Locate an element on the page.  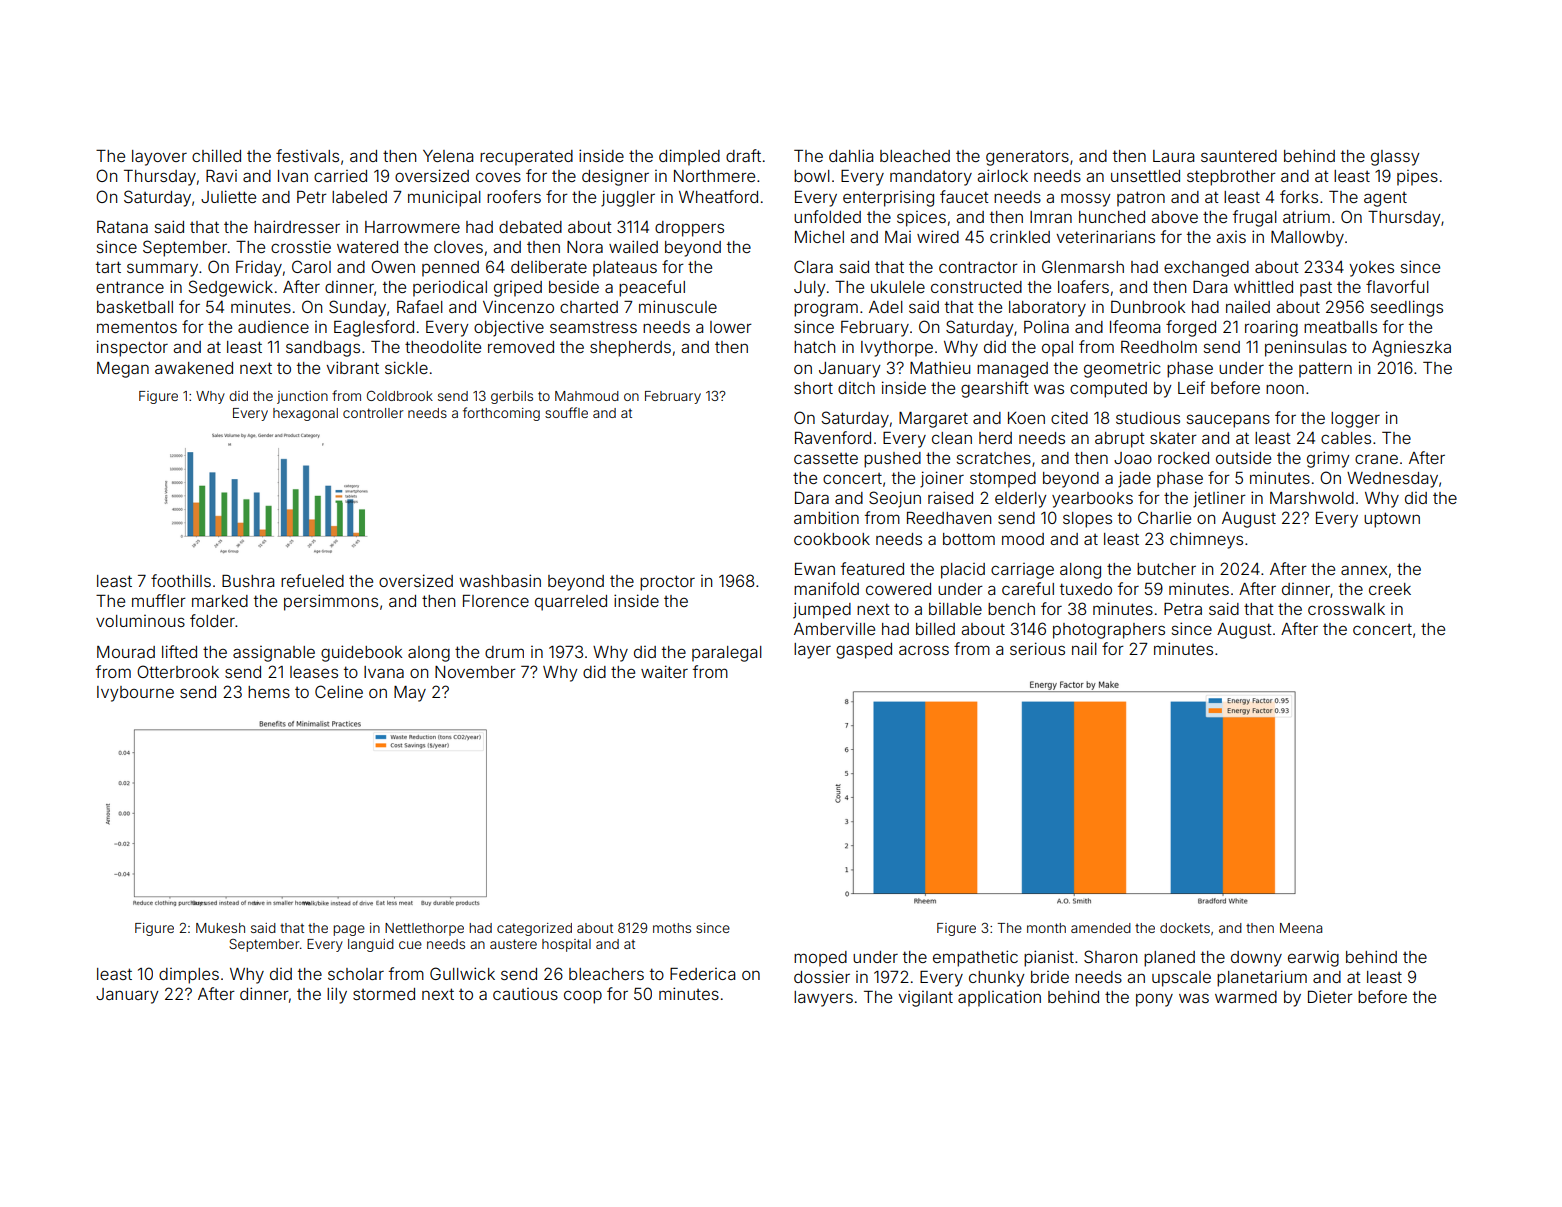
serious is located at coordinates (1037, 648).
